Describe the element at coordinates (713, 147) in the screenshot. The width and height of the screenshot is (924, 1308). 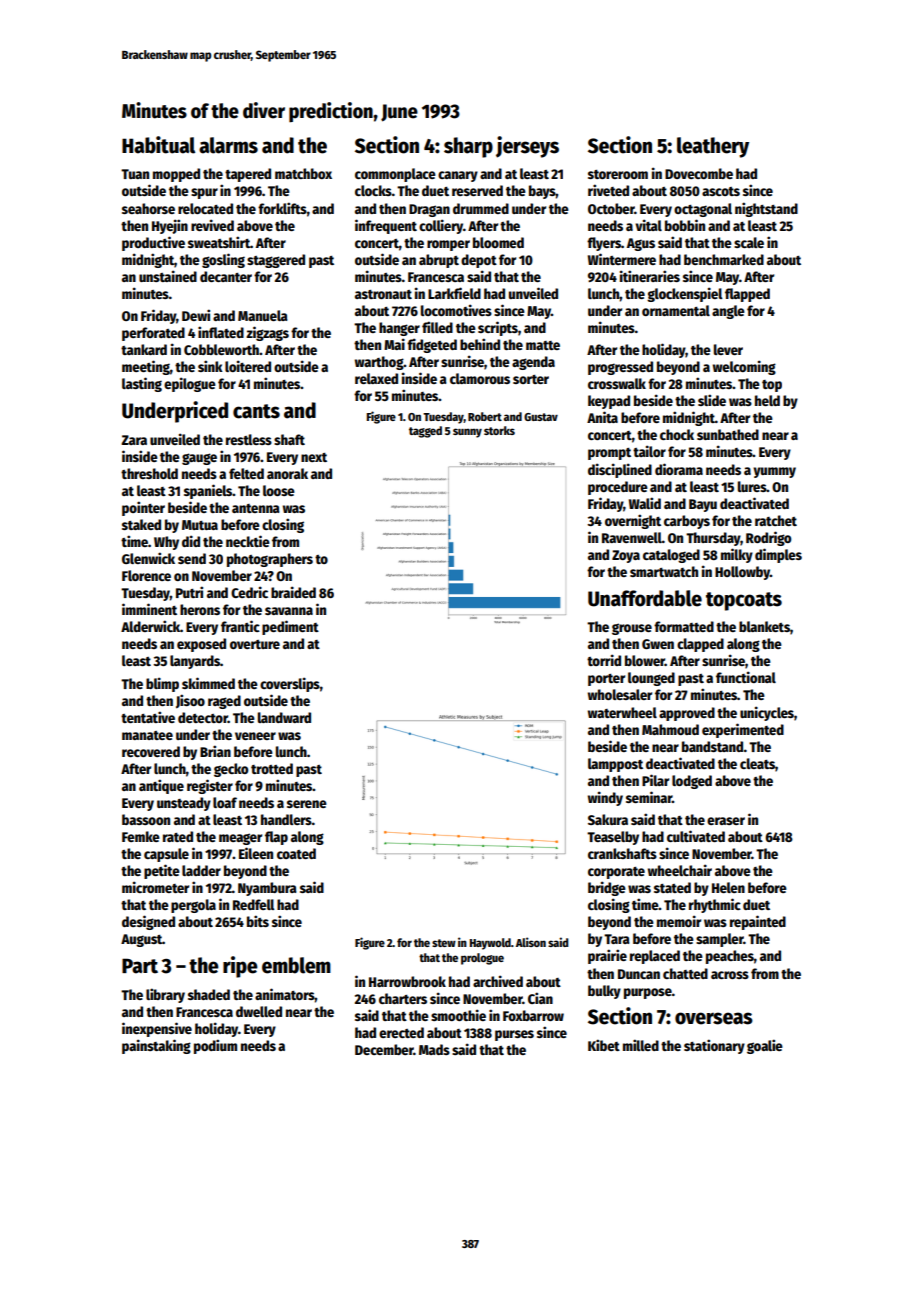
I see `leathery` at that location.
